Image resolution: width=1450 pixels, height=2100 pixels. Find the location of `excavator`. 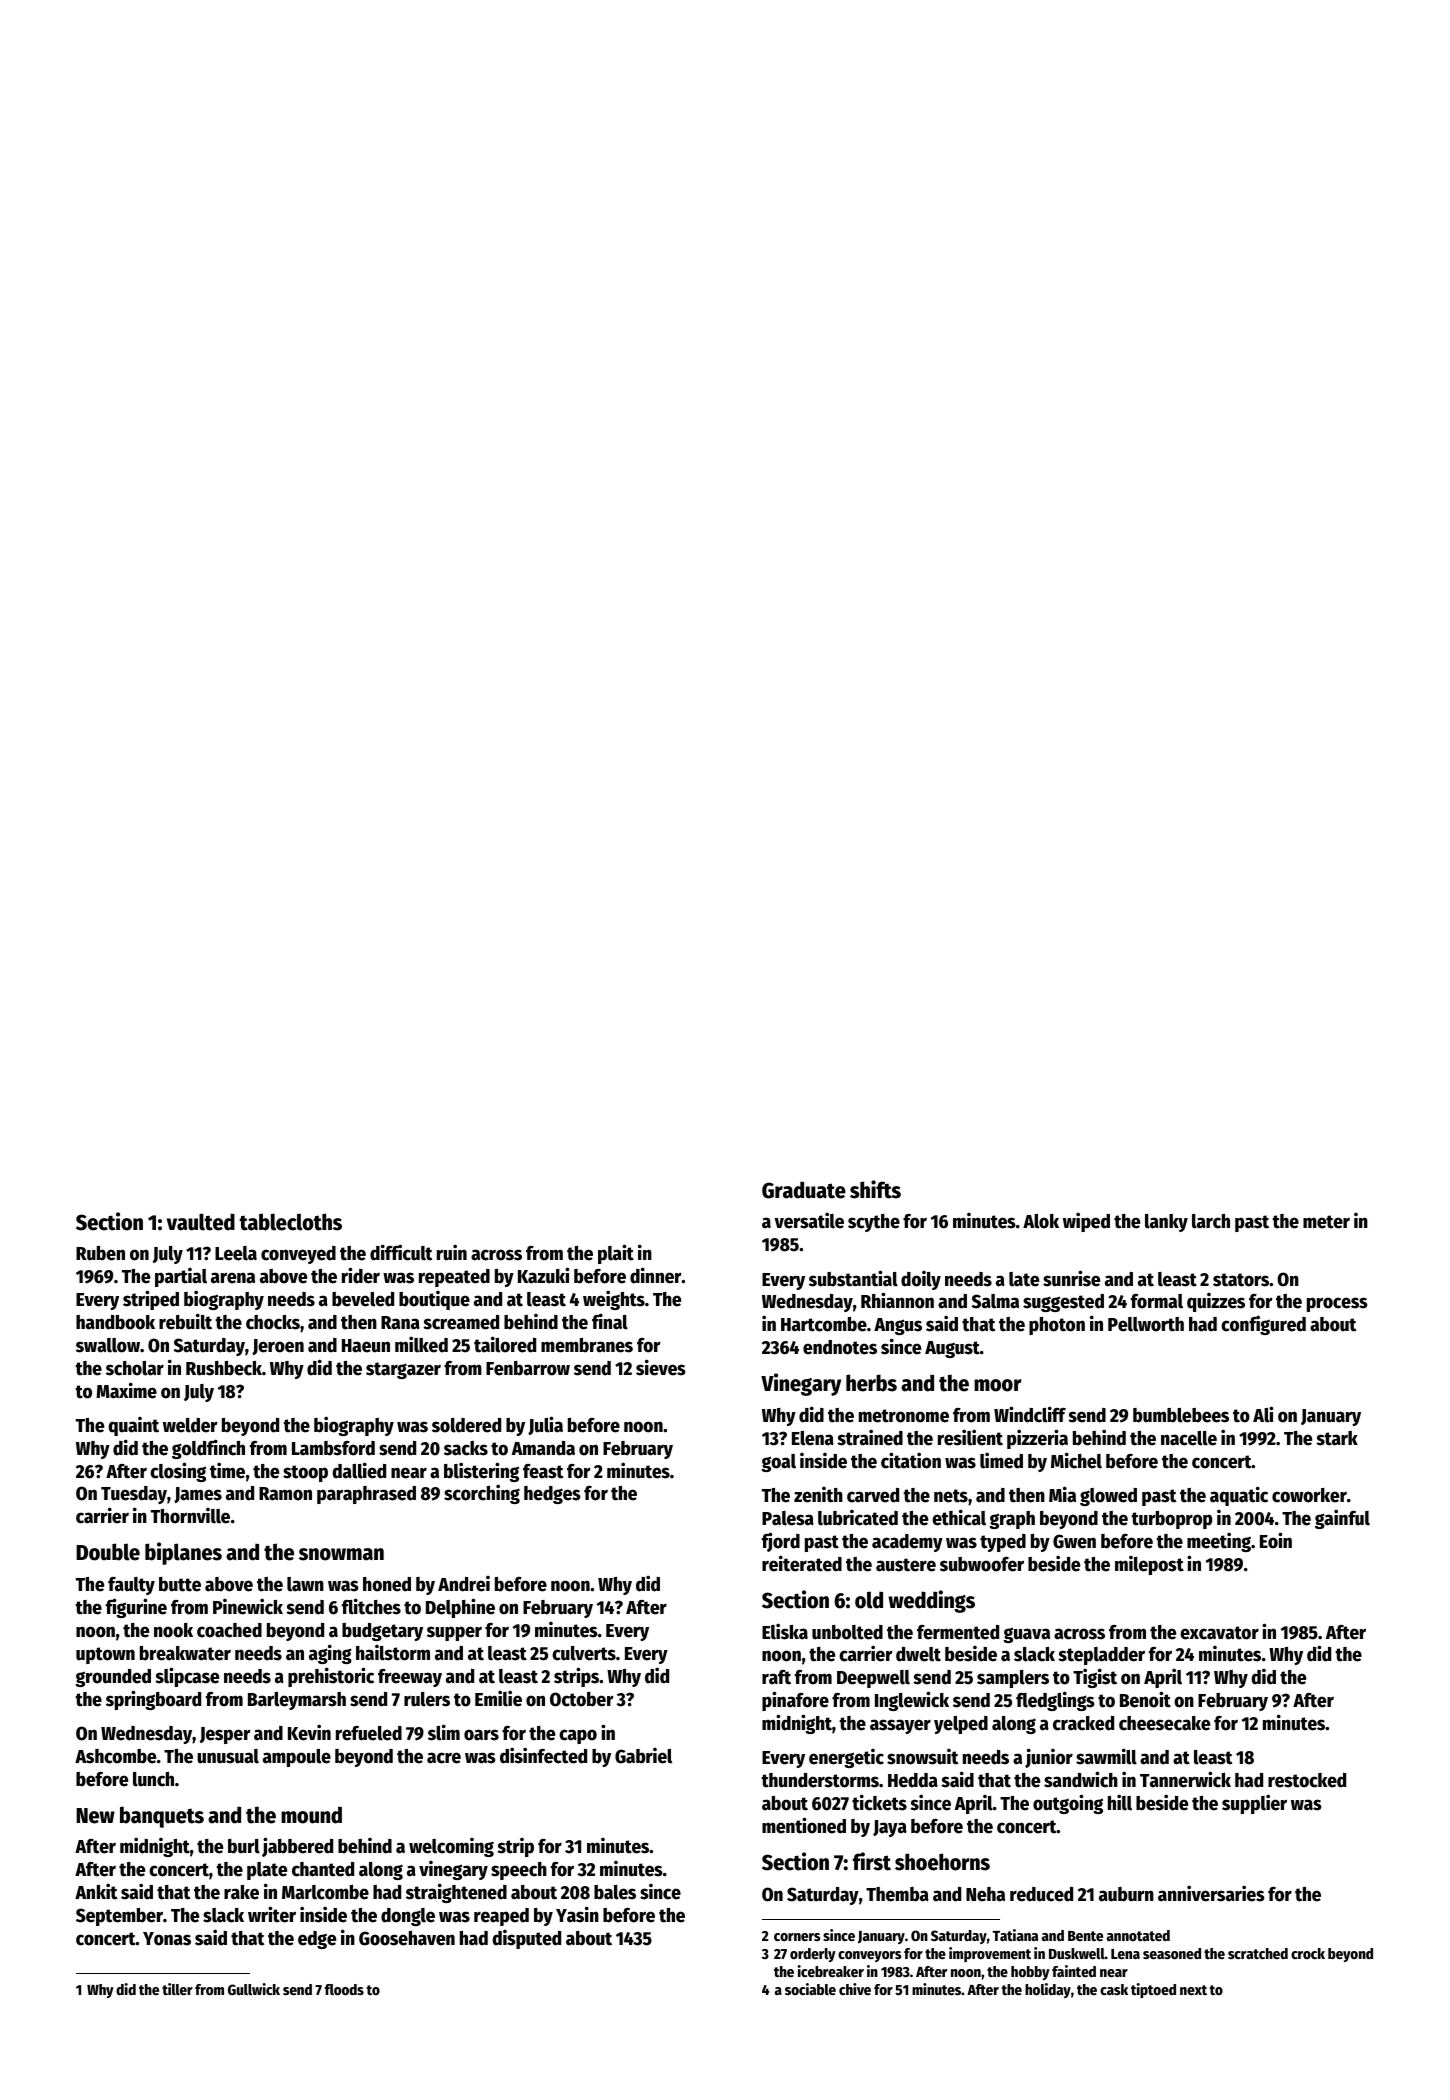

excavator is located at coordinates (1219, 1633).
